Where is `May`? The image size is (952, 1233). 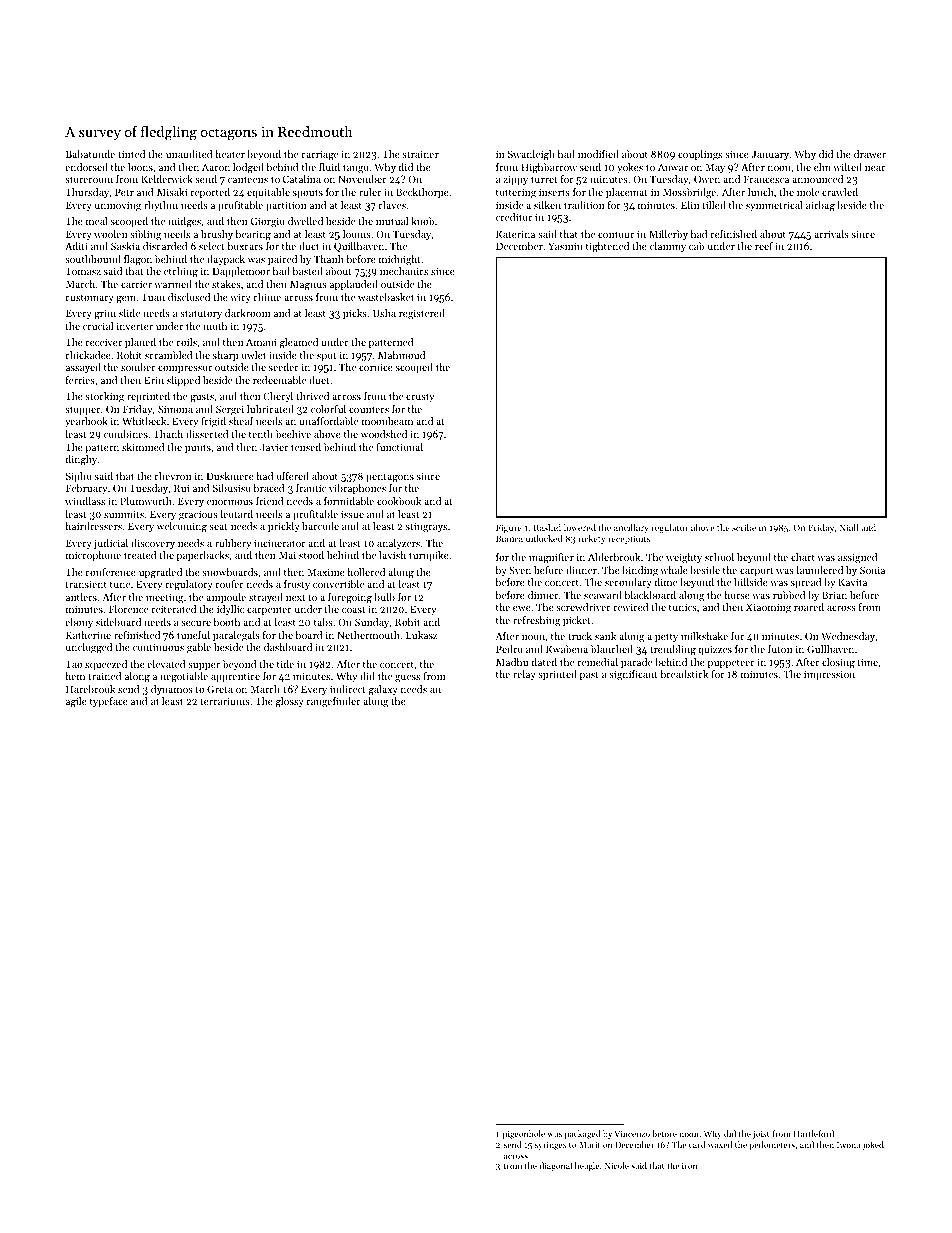
May is located at coordinates (715, 168).
